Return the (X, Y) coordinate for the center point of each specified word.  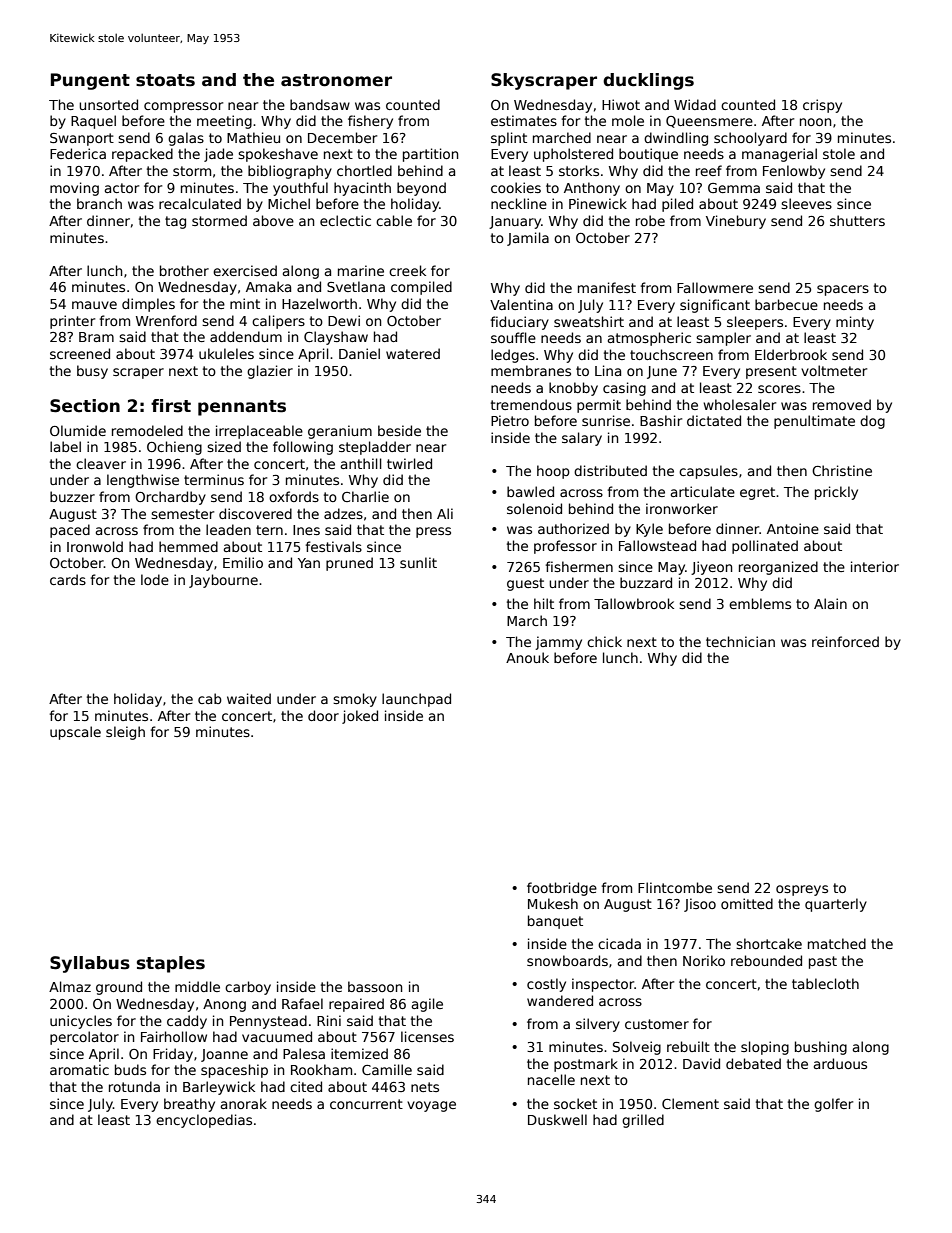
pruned (349, 564)
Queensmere (709, 122)
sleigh (125, 733)
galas (186, 139)
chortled (364, 170)
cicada (619, 943)
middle (197, 986)
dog (872, 422)
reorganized (778, 568)
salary (582, 439)
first (171, 406)
